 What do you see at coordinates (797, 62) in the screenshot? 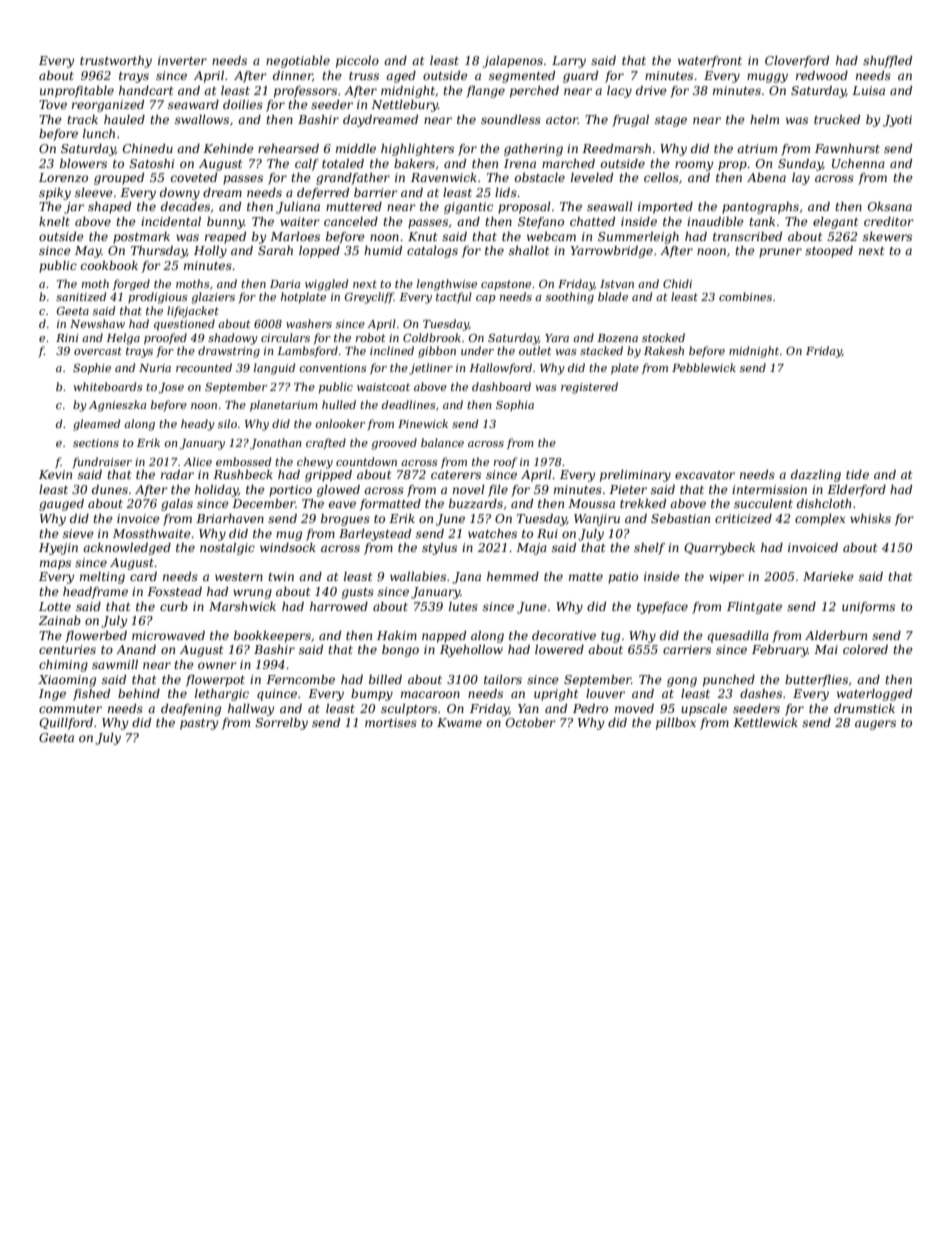
I see `Cloverford` at bounding box center [797, 62].
